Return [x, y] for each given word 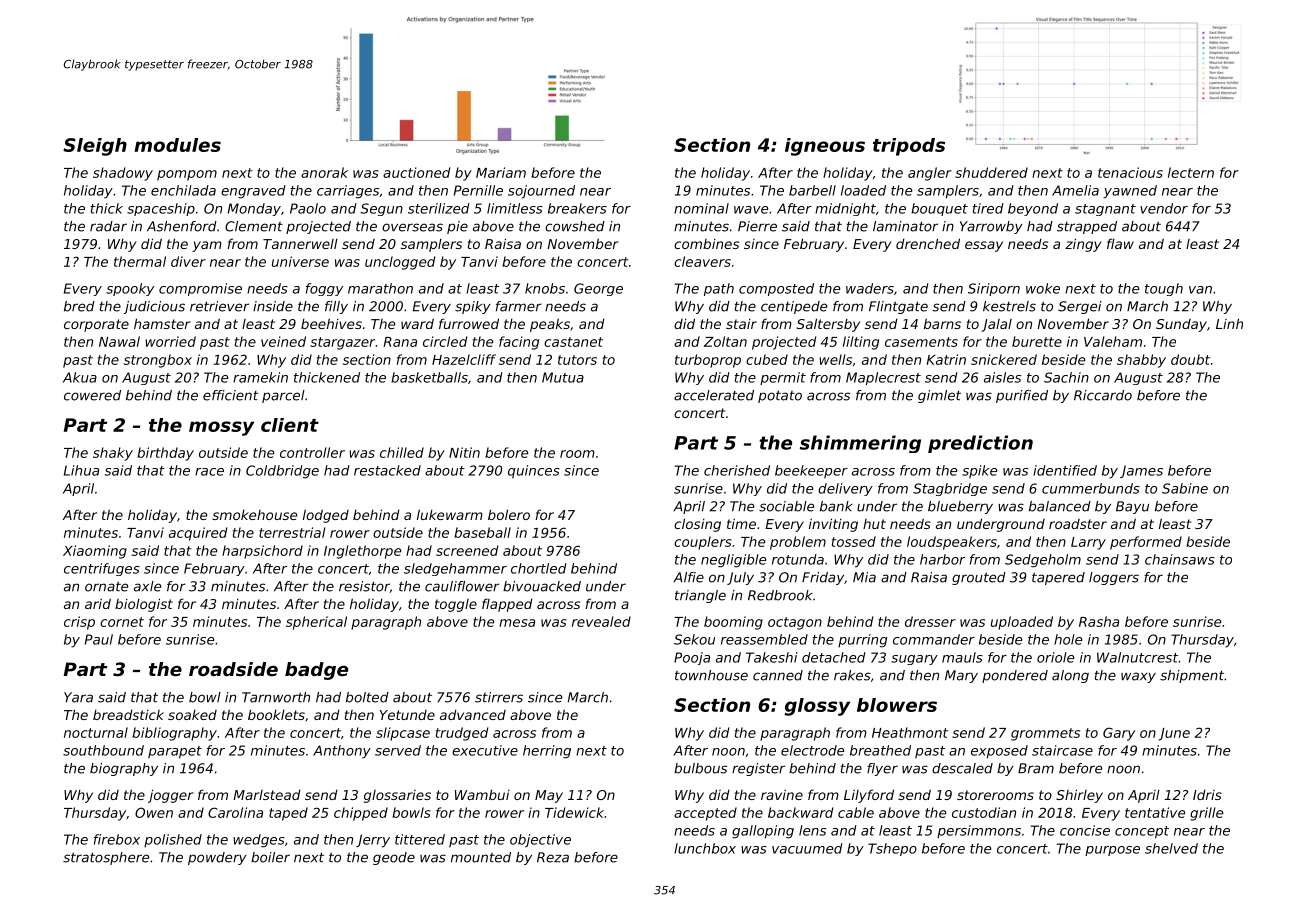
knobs [545, 288]
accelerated [714, 395]
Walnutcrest [1137, 657]
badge [316, 671]
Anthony [342, 752]
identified [1065, 470]
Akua [80, 377]
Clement [254, 226]
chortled [539, 568]
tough [1164, 289]
